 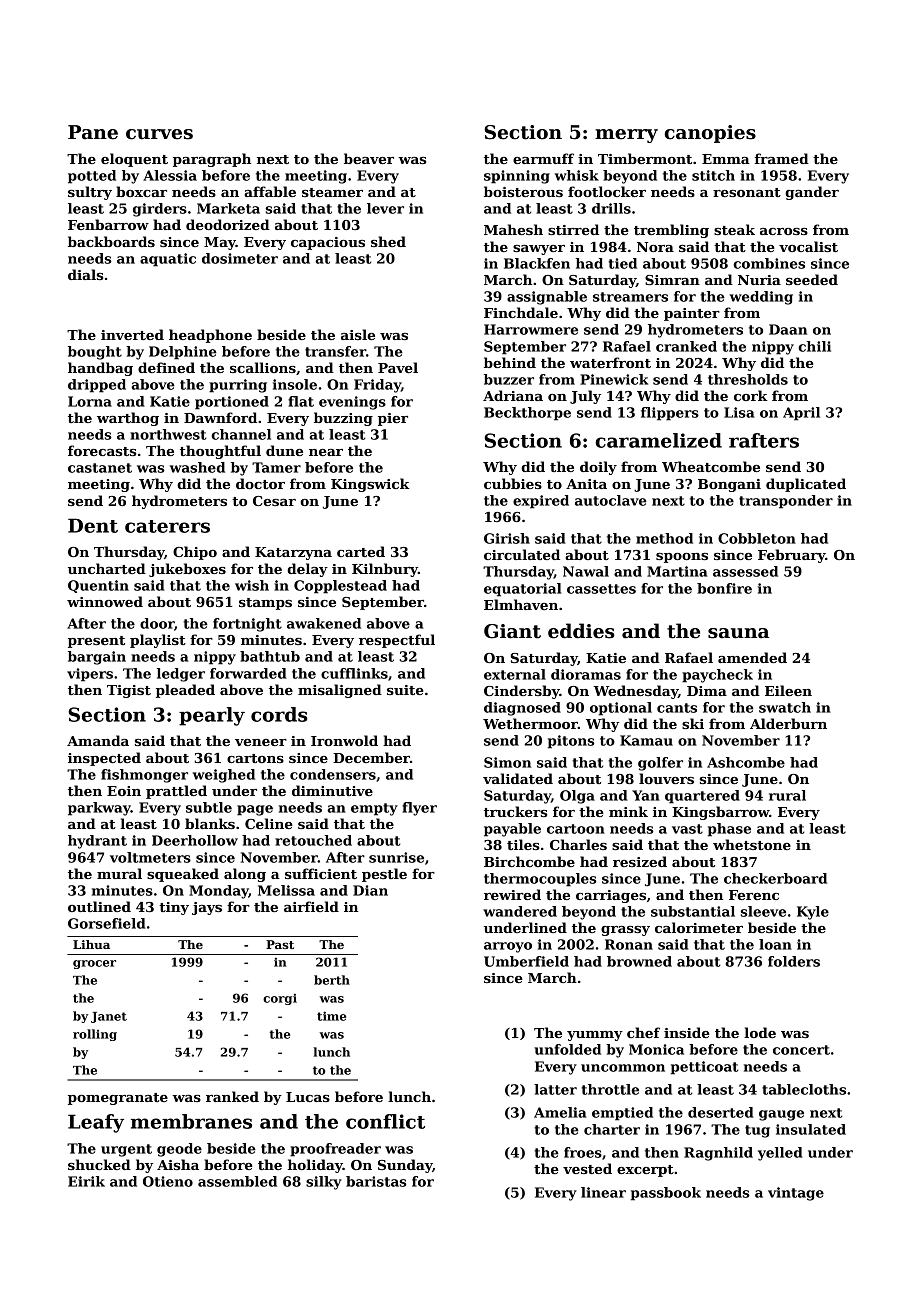 What do you see at coordinates (711, 466) in the image?
I see `Wheatcombe` at bounding box center [711, 466].
